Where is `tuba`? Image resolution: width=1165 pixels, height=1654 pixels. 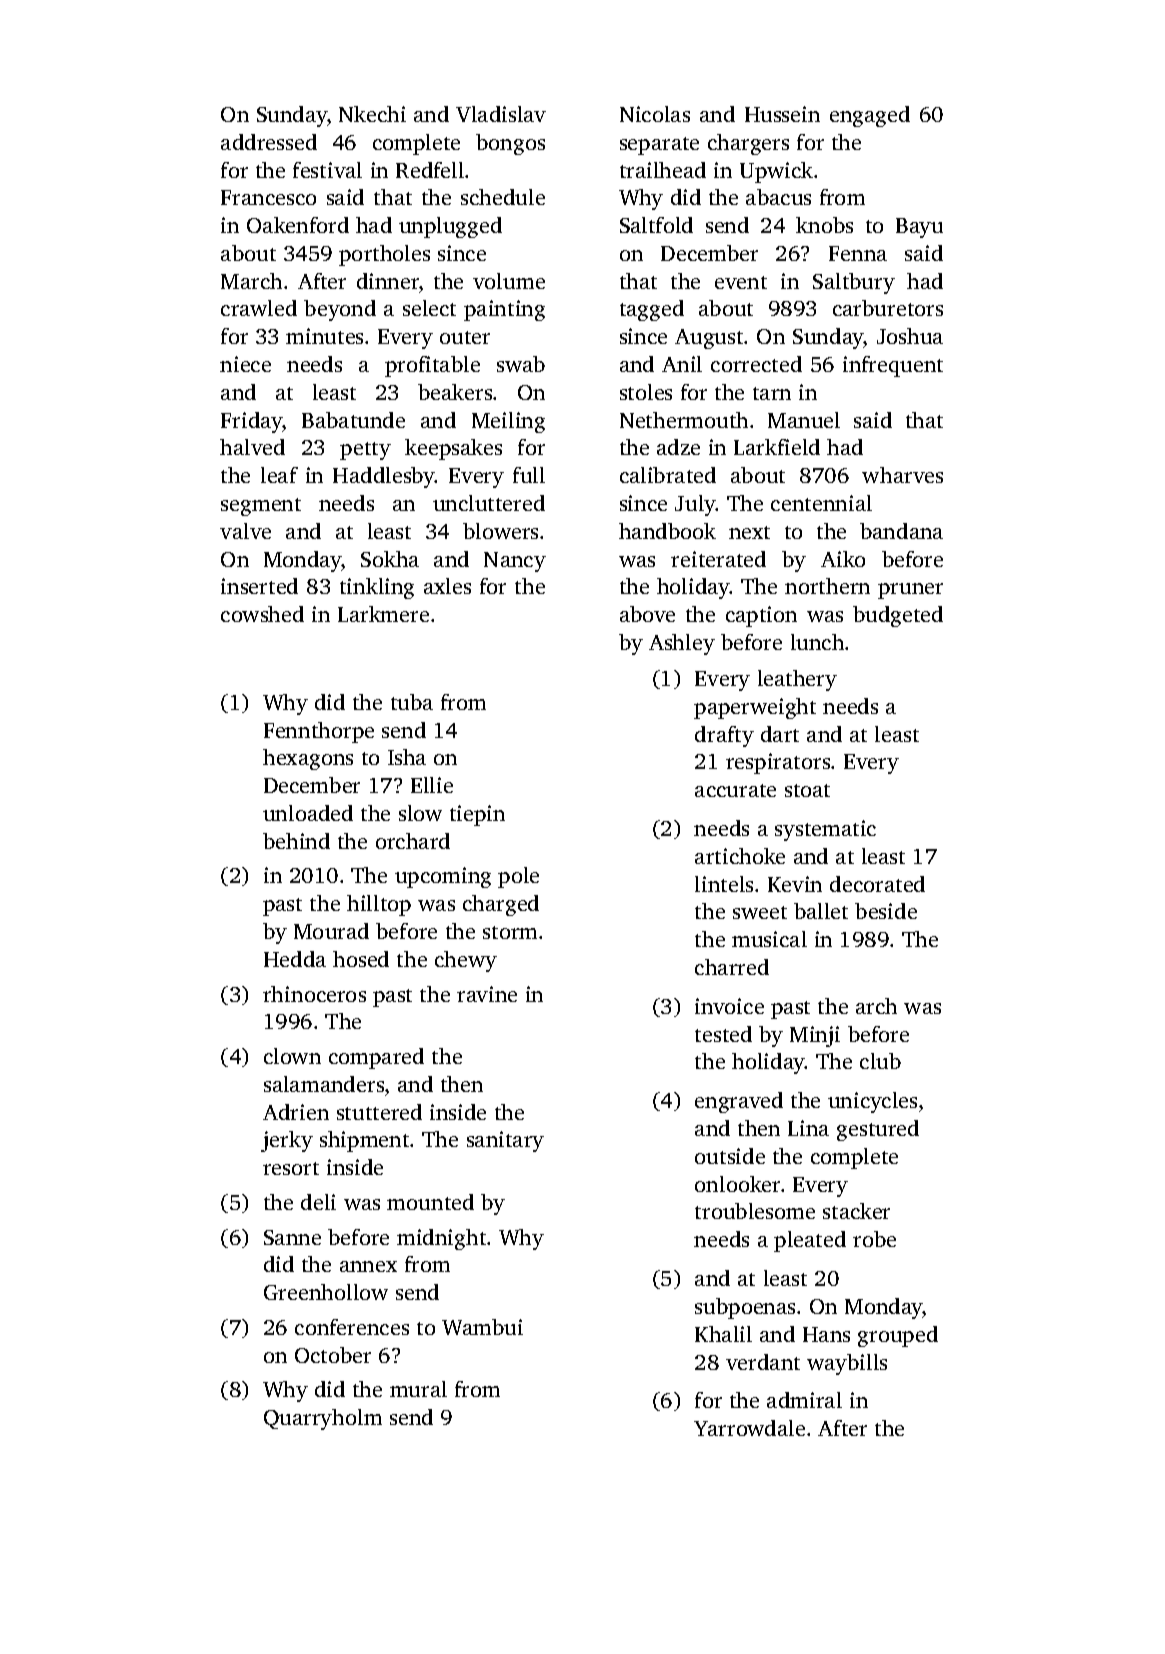 tuba is located at coordinates (412, 702).
